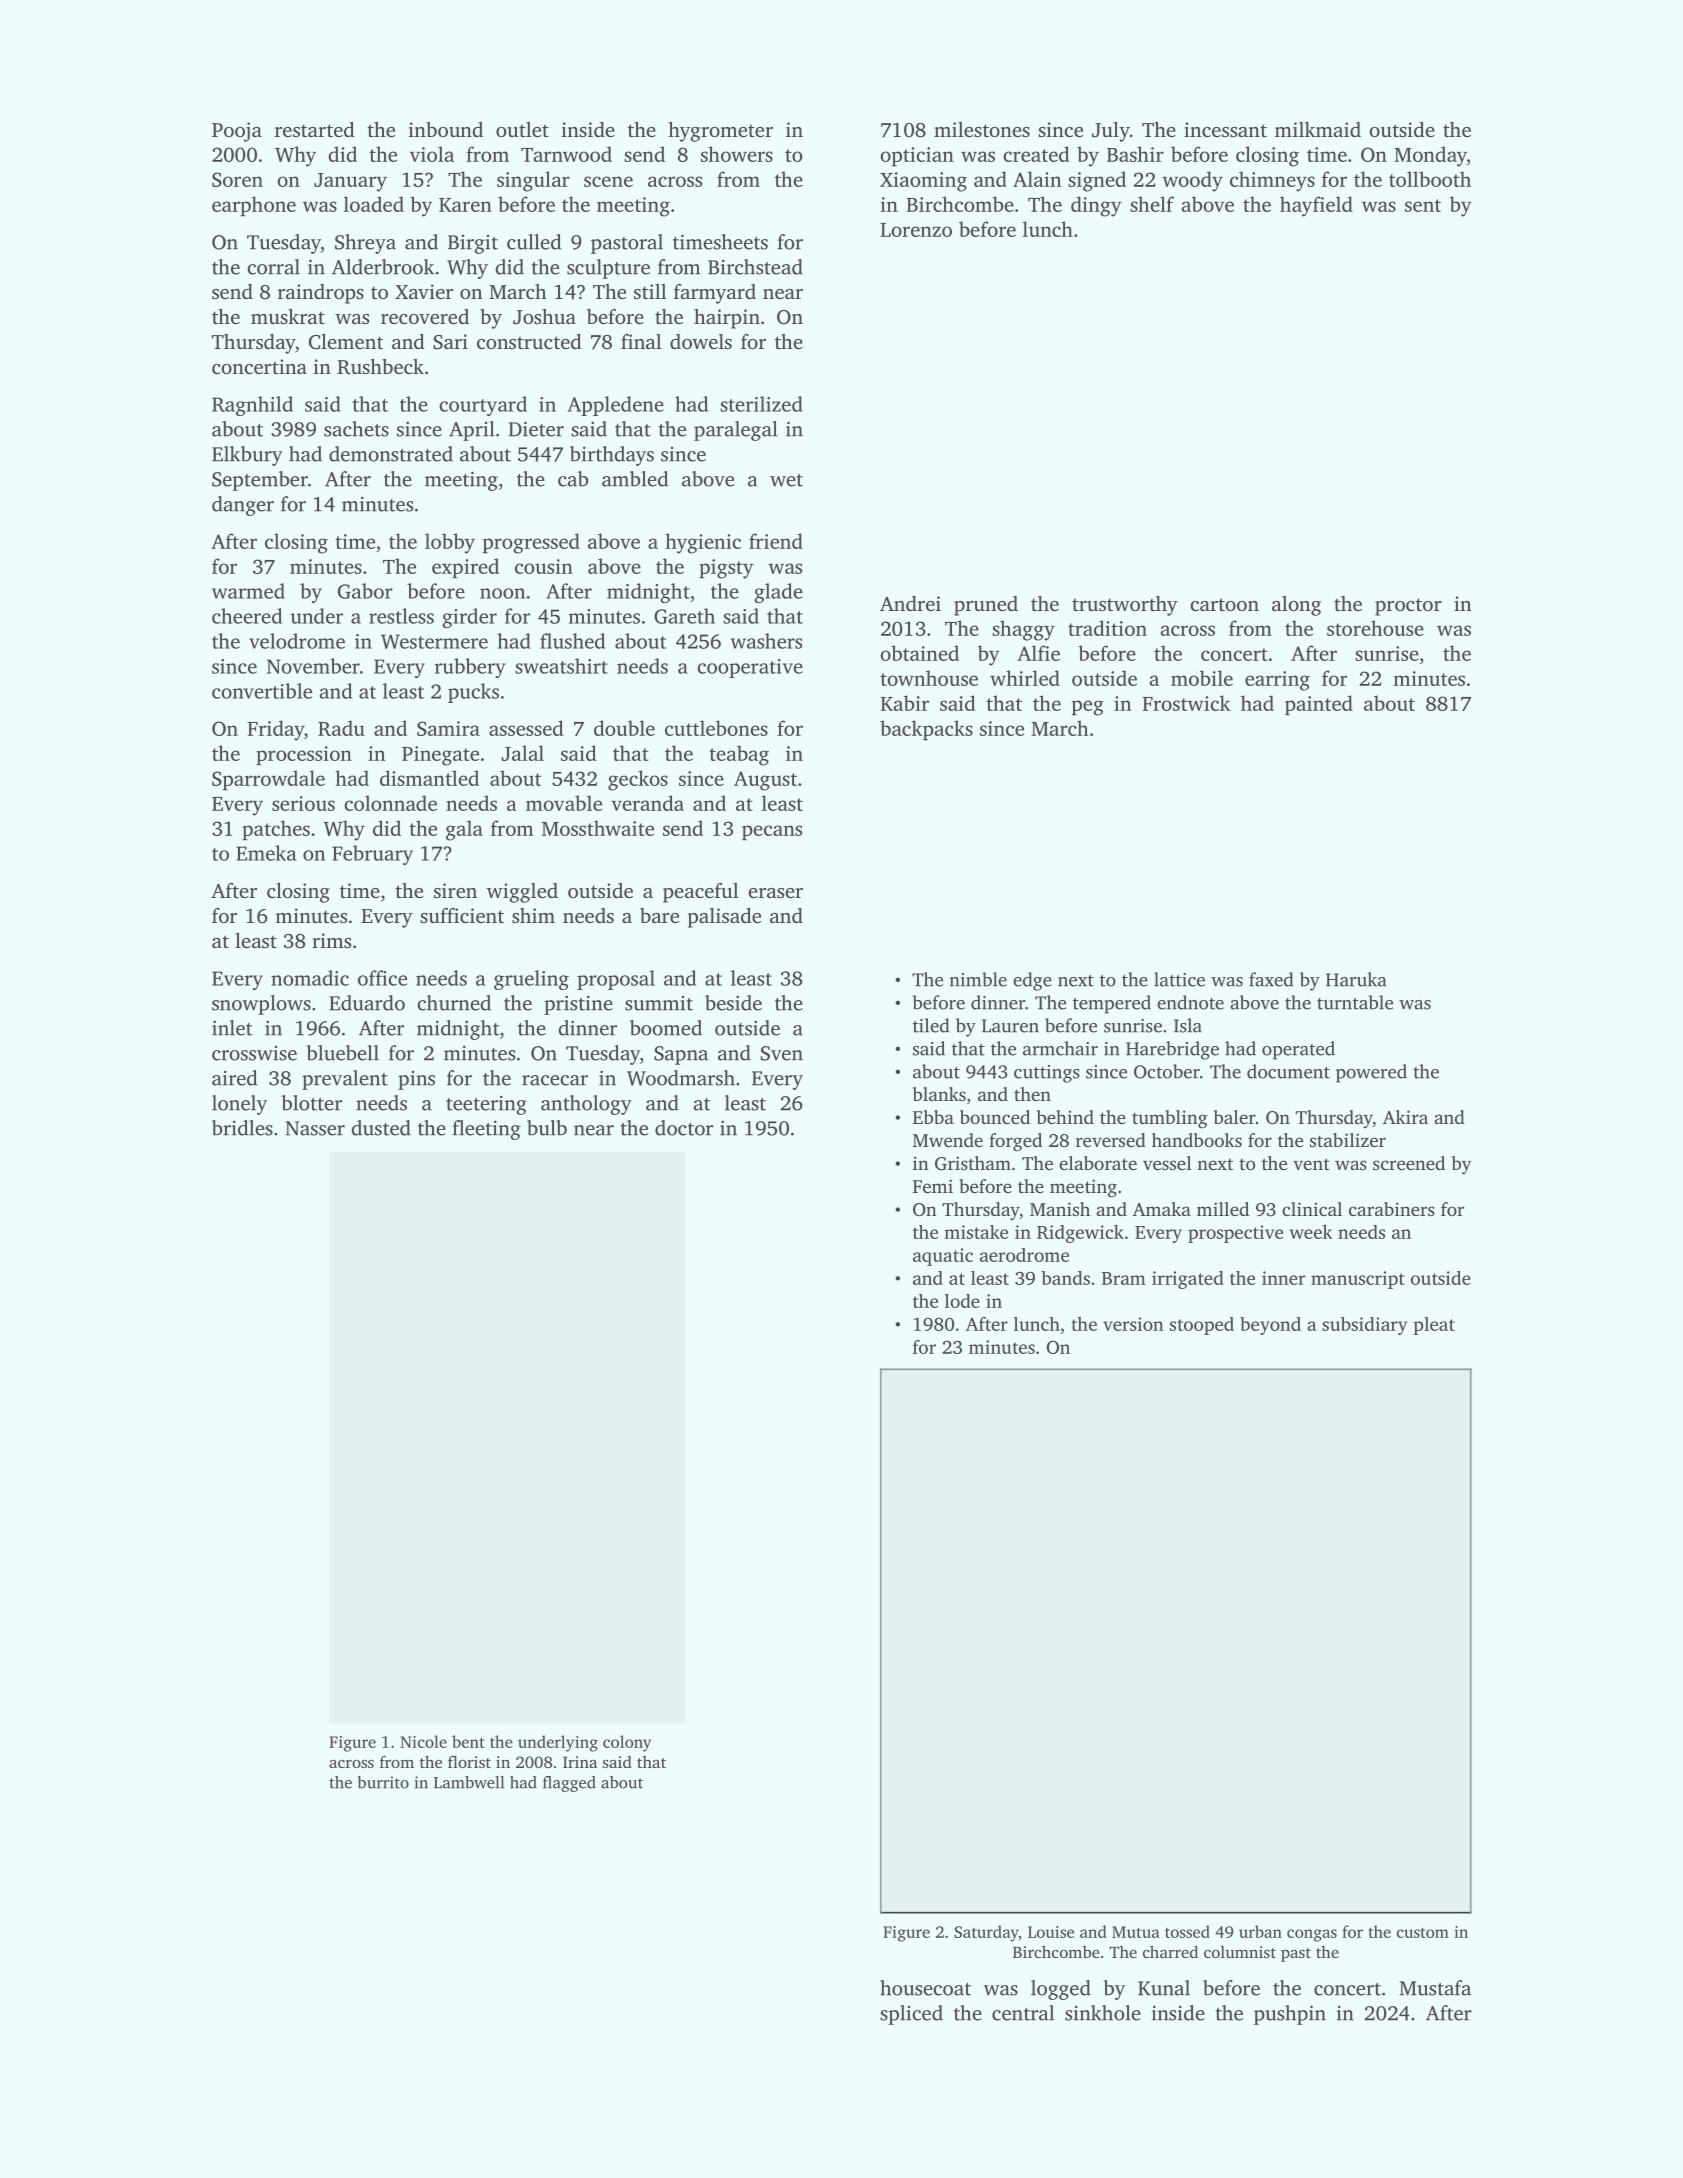  I want to click on hayfield, so click(1316, 206).
